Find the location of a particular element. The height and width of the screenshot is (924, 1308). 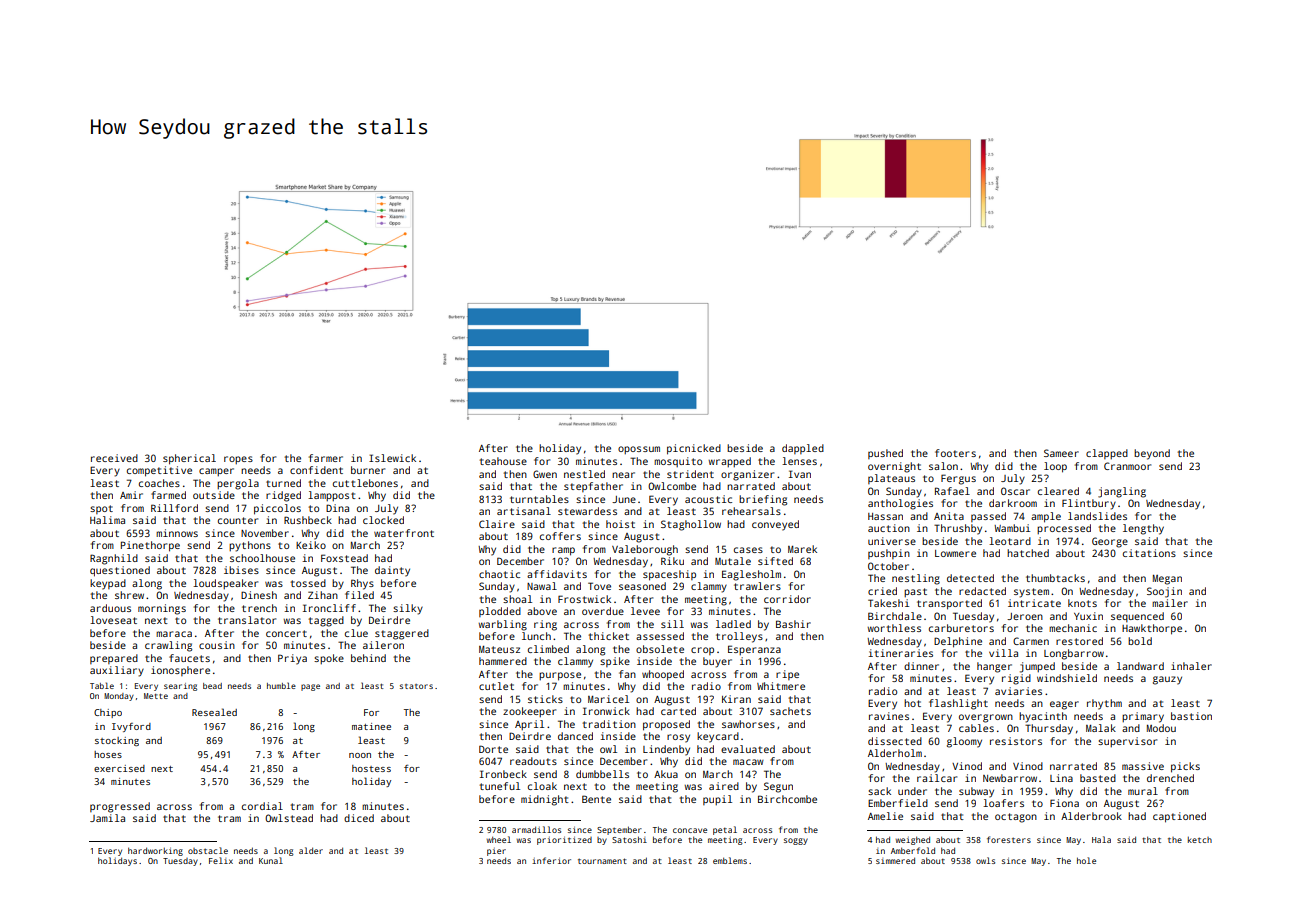

Amir is located at coordinates (131, 495).
